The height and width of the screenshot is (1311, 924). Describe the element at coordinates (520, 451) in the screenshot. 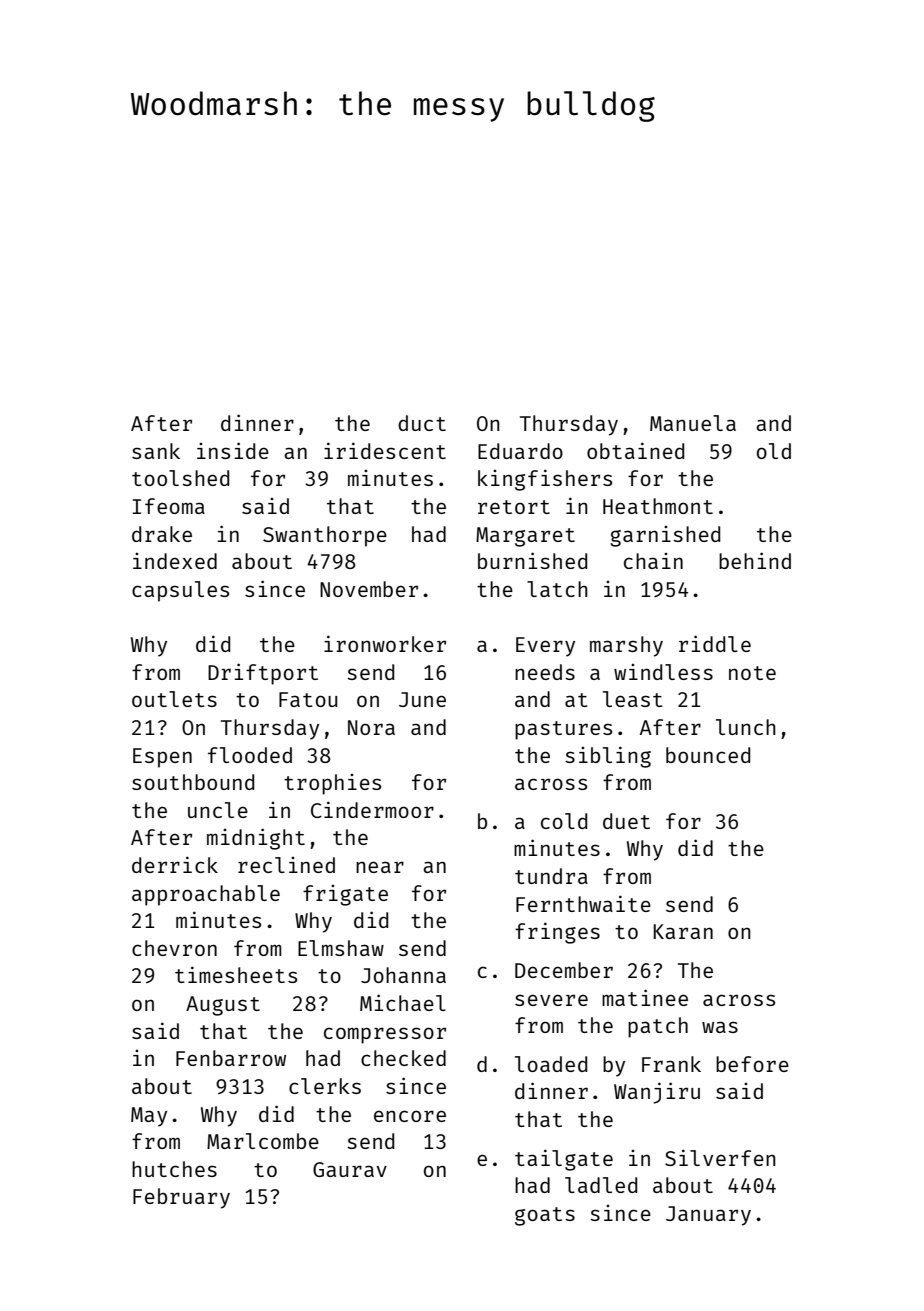

I see `Eduardo` at that location.
